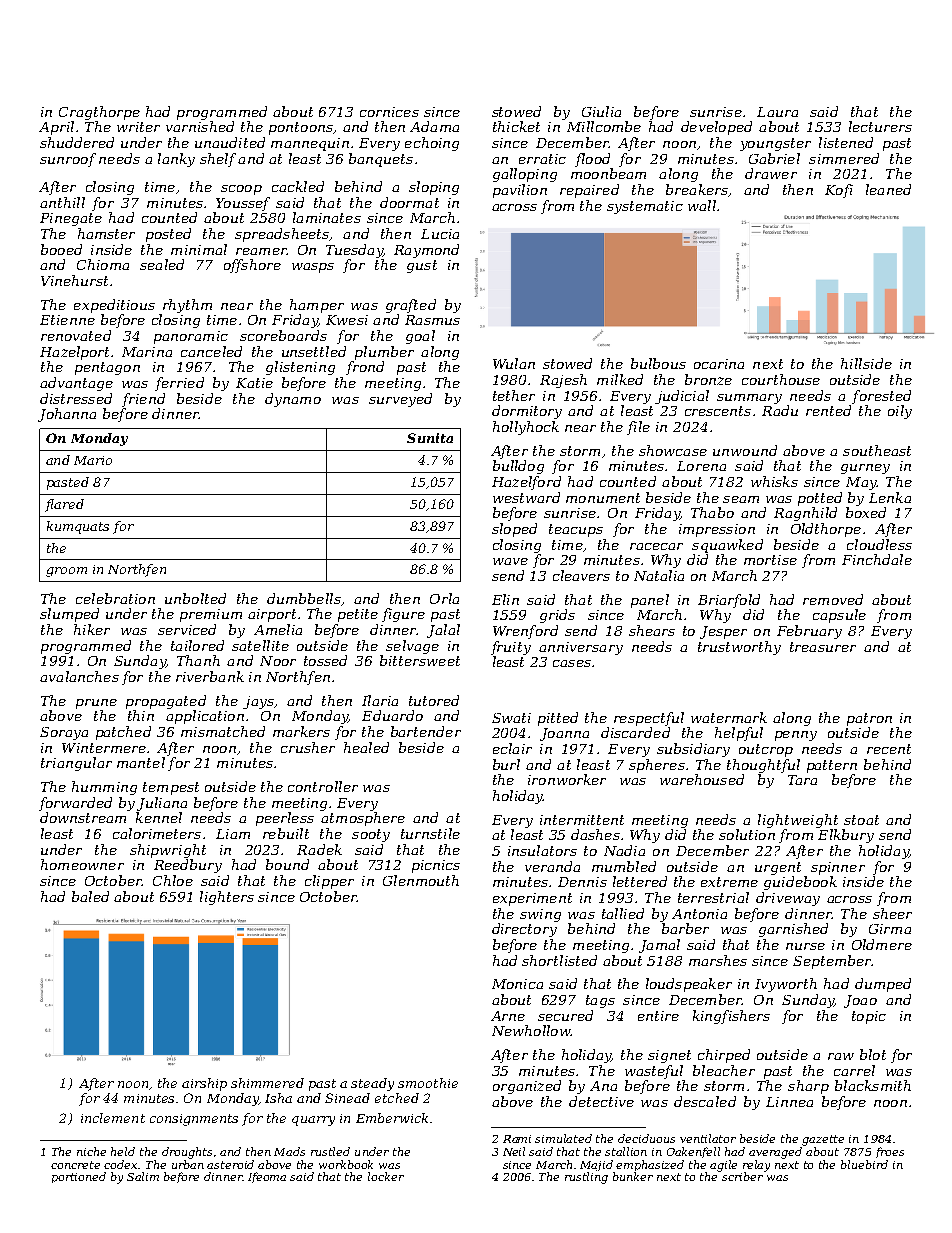 The width and height of the document is (952, 1233). Describe the element at coordinates (428, 1083) in the document. I see `smoothie` at that location.
